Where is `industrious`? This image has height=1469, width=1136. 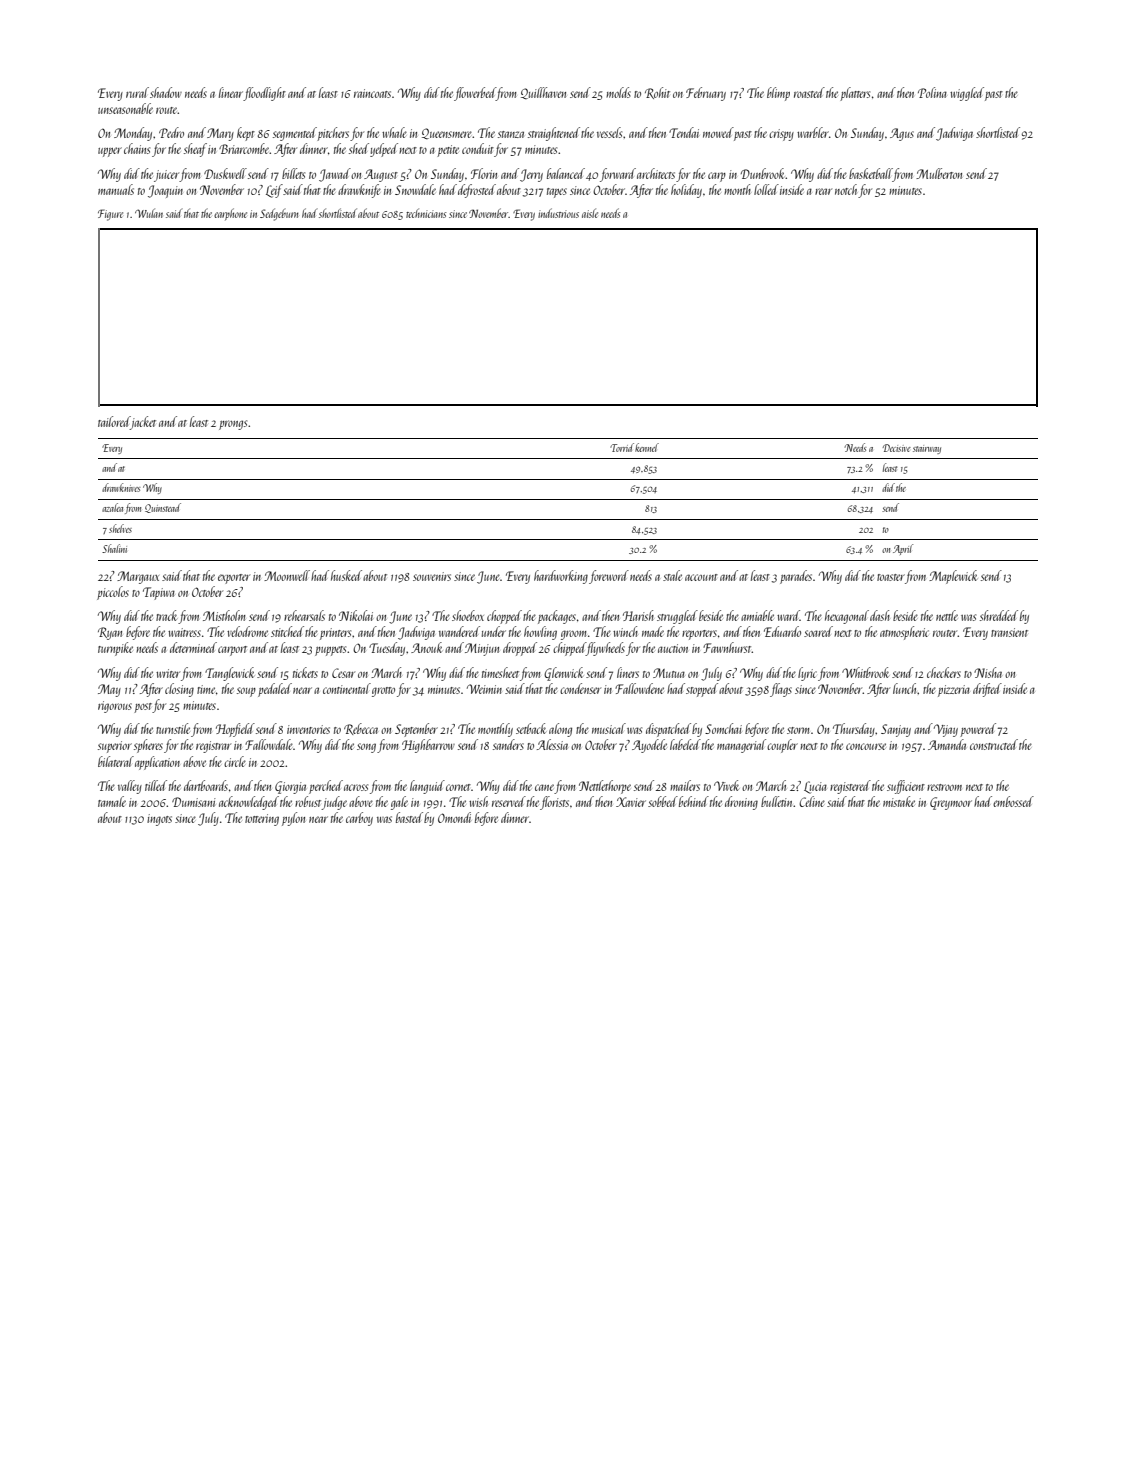
industrious is located at coordinates (558, 213).
